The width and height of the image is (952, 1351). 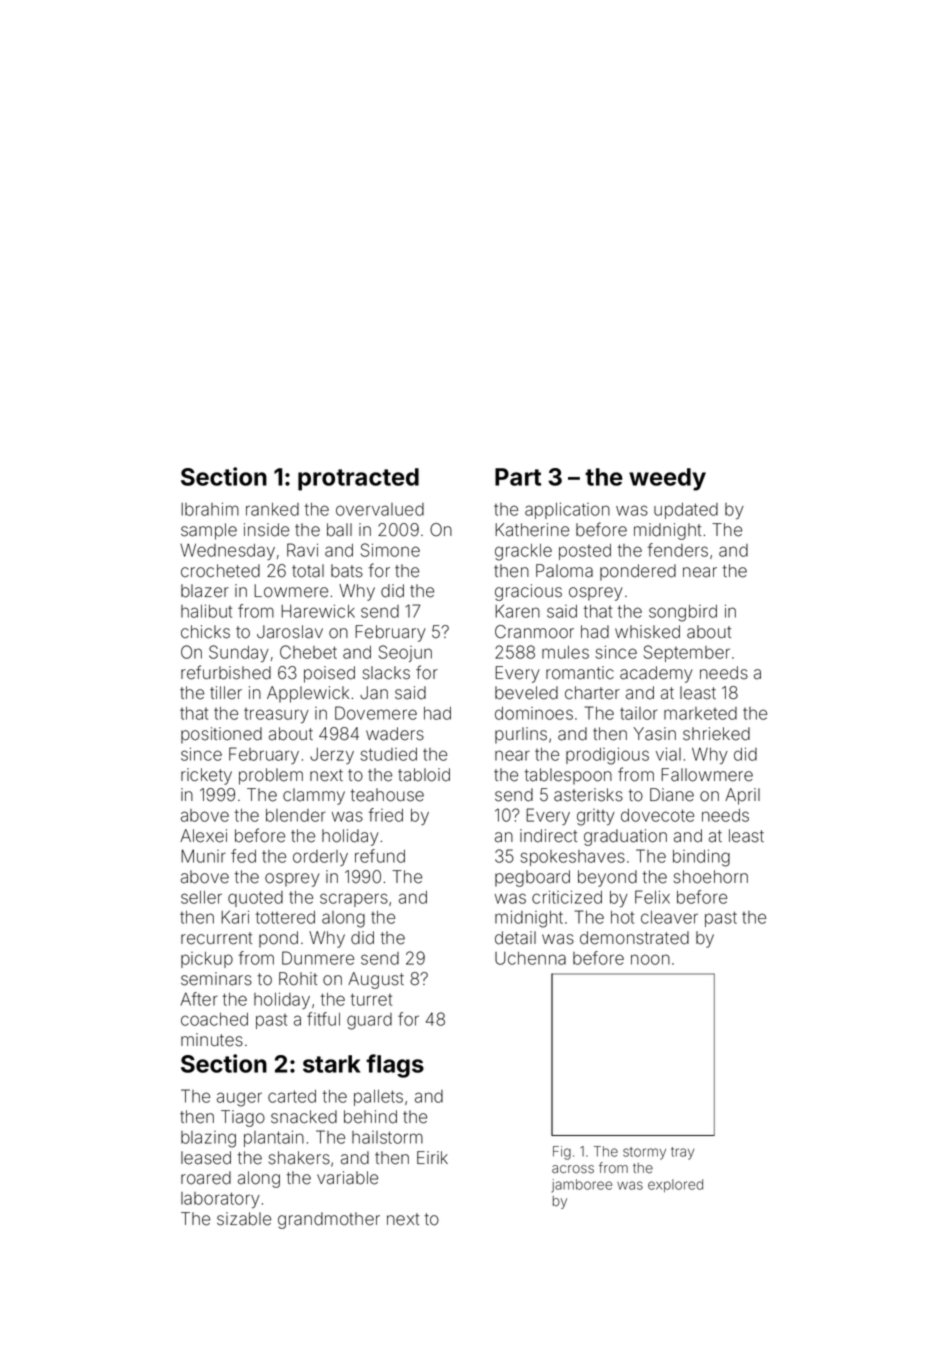 What do you see at coordinates (299, 1158) in the image?
I see `shakers` at bounding box center [299, 1158].
